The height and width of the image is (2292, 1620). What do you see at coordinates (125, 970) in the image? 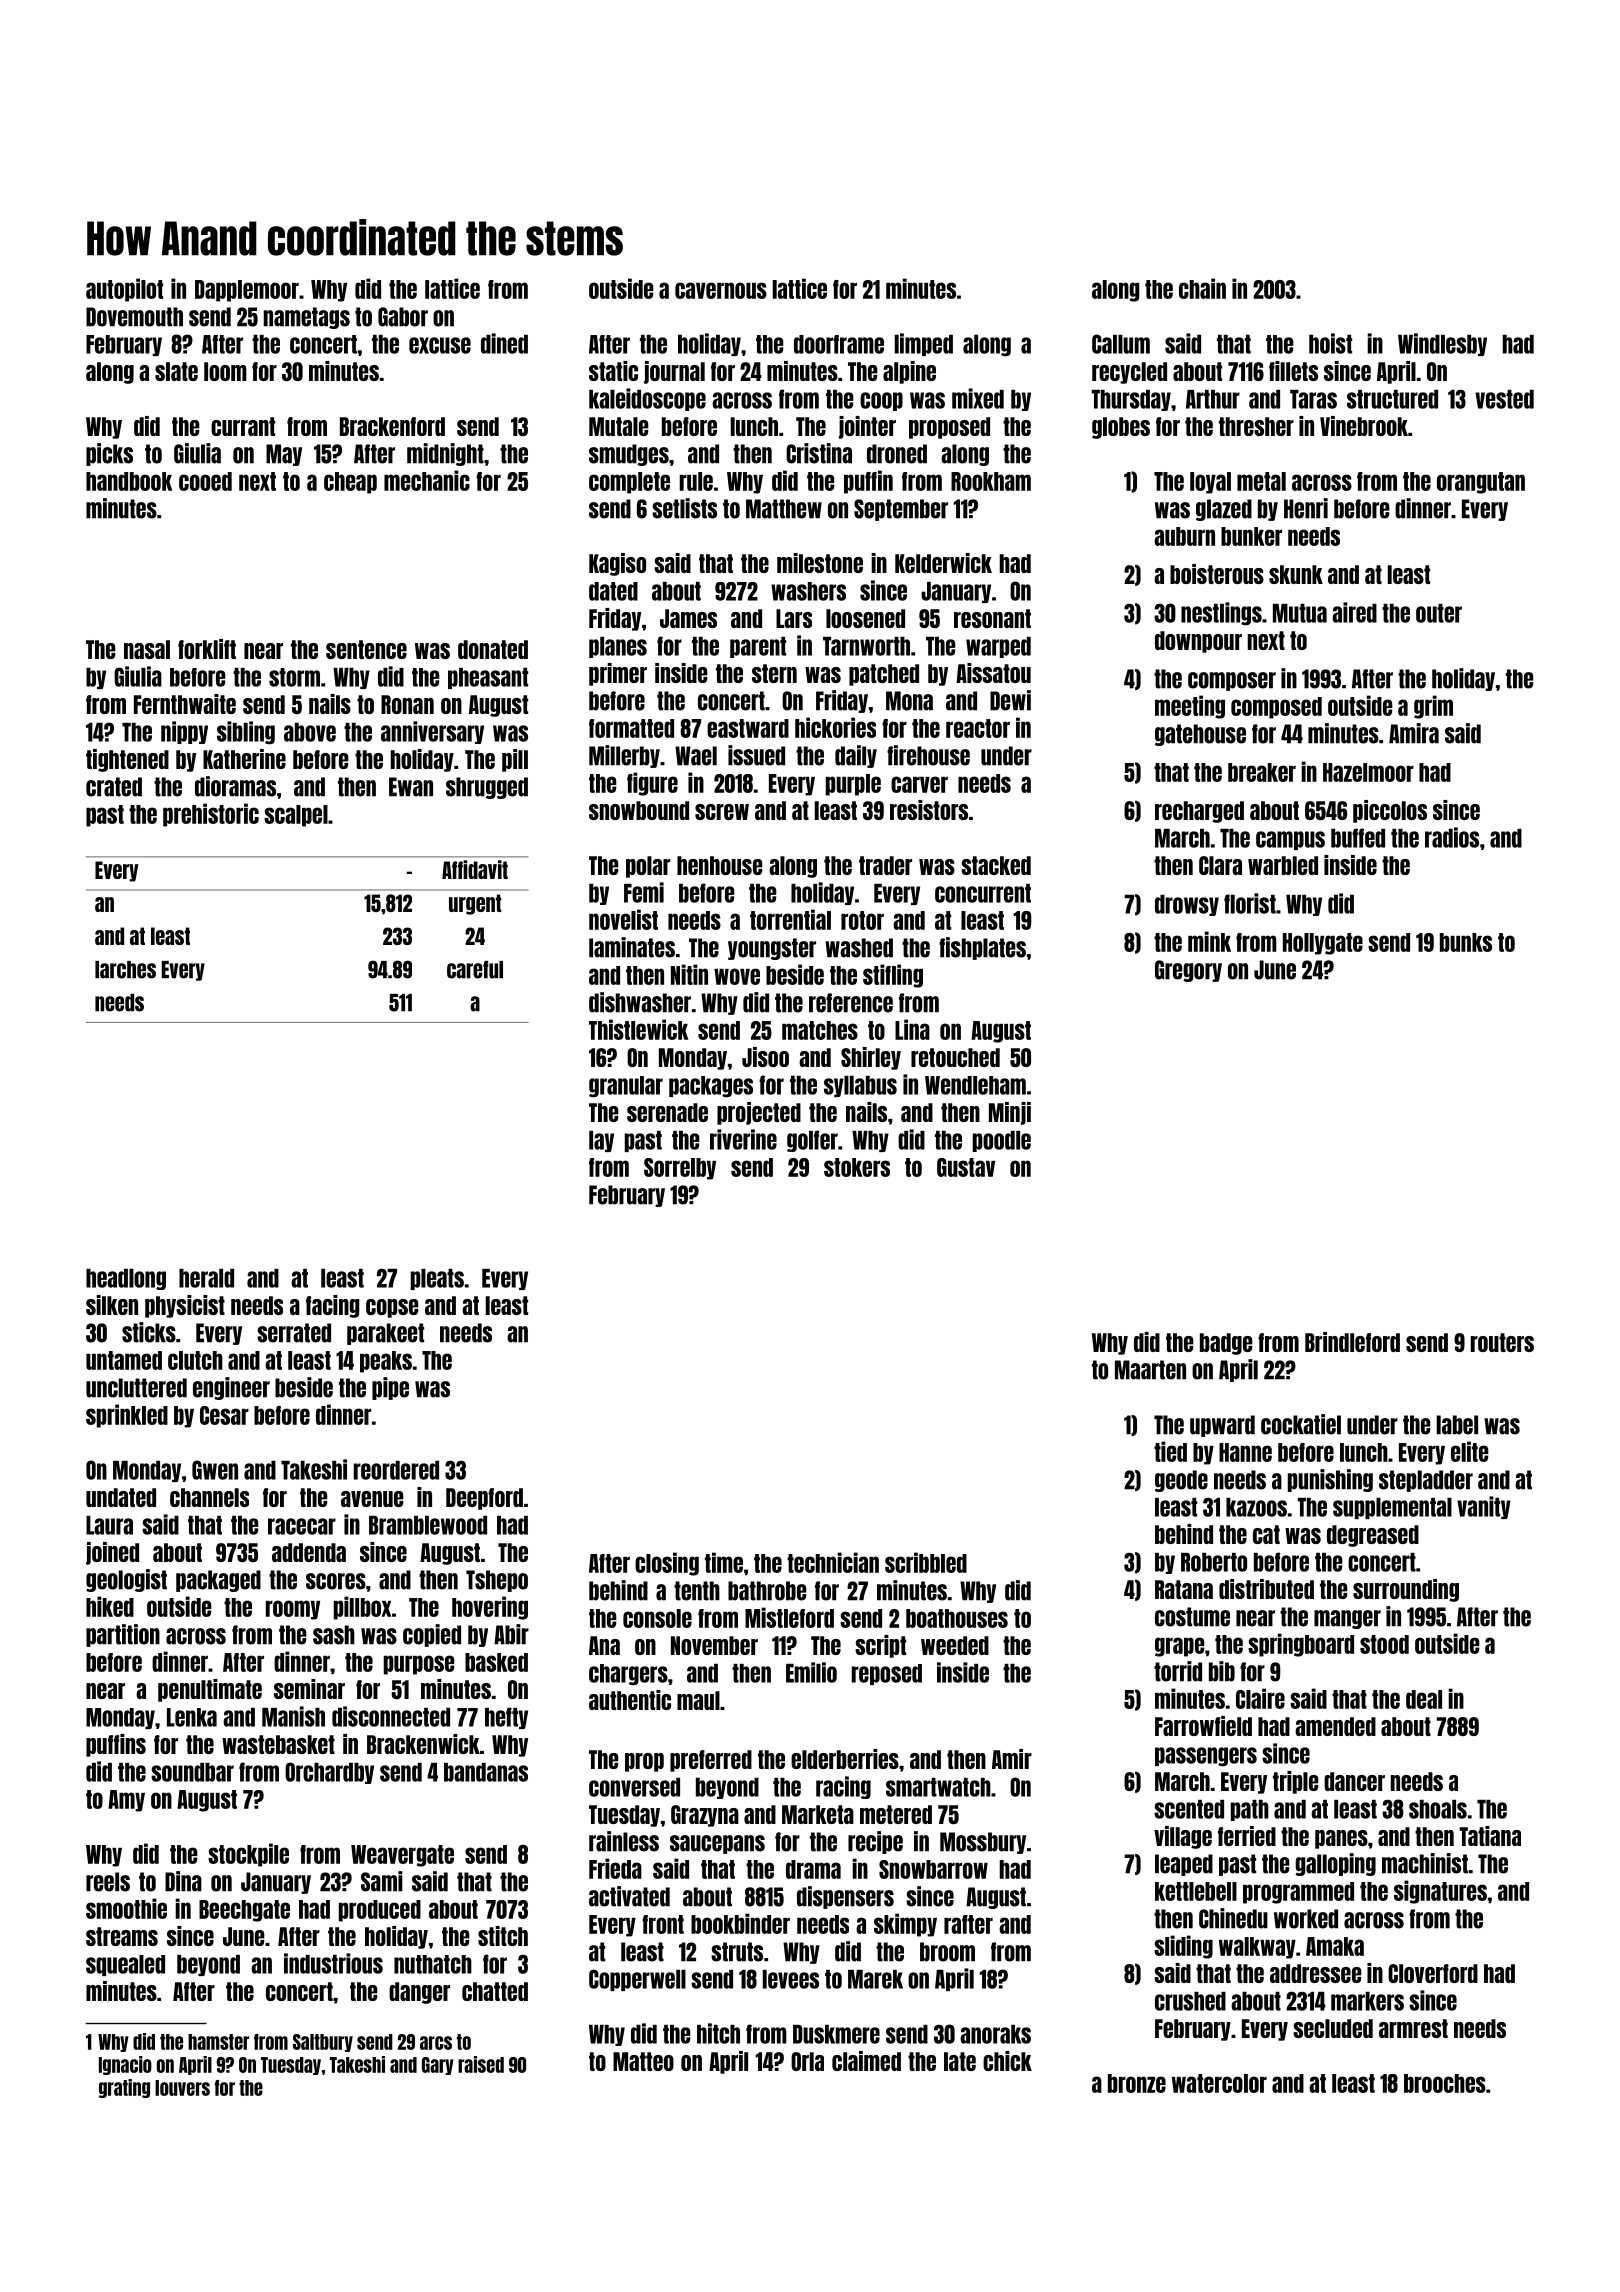
I see `larches` at bounding box center [125, 970].
